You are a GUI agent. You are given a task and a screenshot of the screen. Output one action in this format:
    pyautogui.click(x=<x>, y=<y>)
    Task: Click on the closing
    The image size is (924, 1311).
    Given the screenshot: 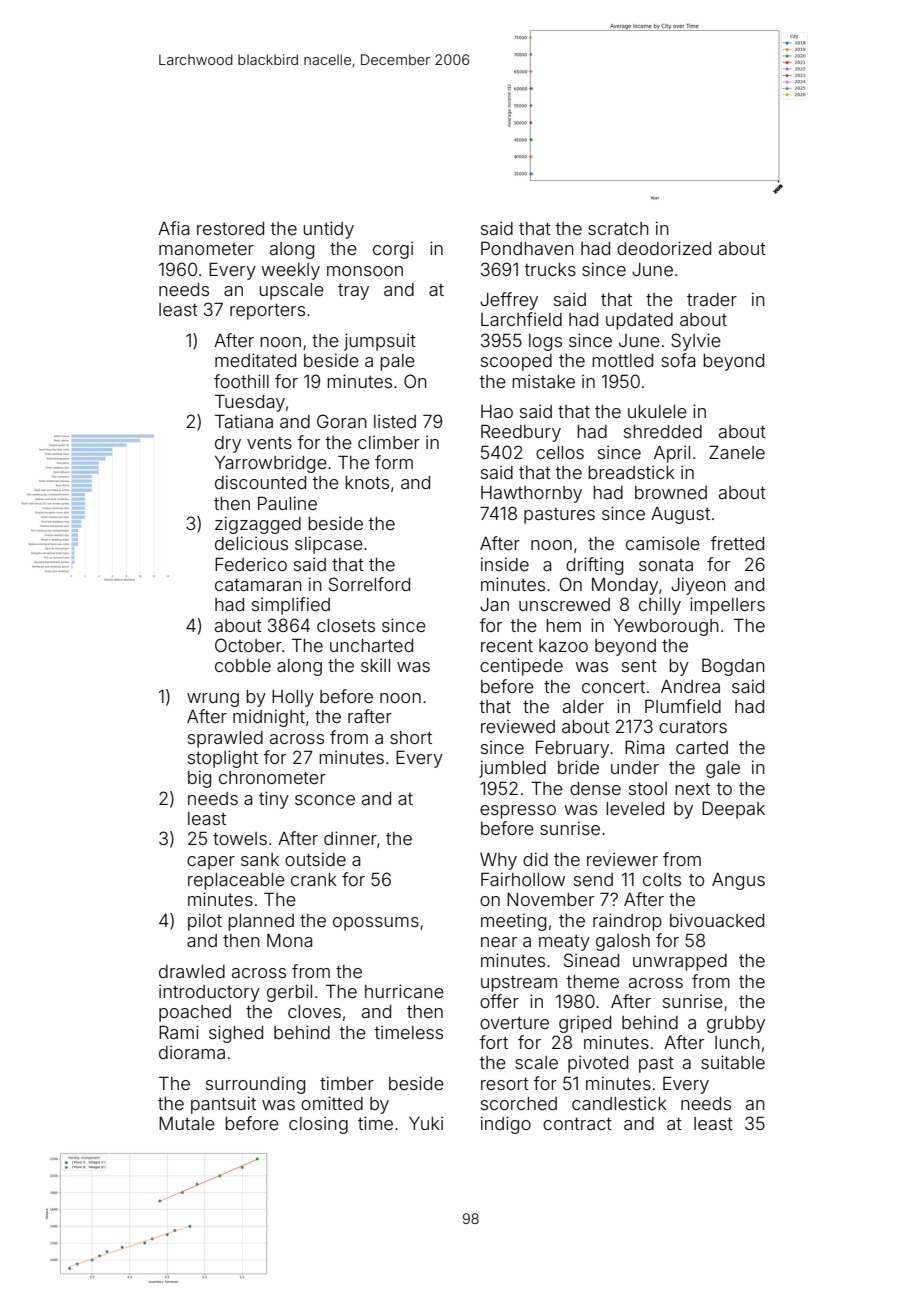 What is the action you would take?
    pyautogui.click(x=318, y=1125)
